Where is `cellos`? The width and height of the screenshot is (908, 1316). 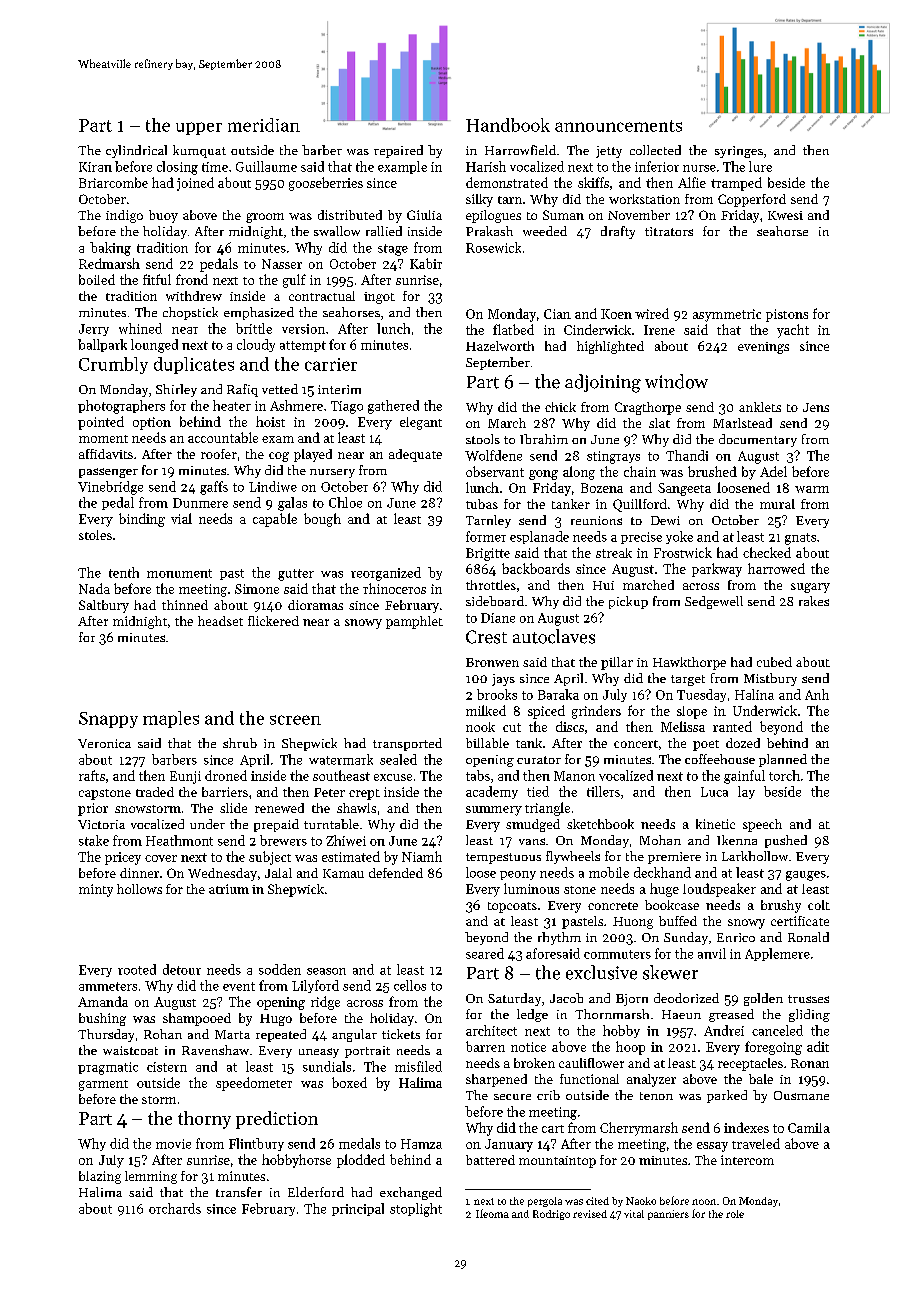
cellos is located at coordinates (410, 985).
